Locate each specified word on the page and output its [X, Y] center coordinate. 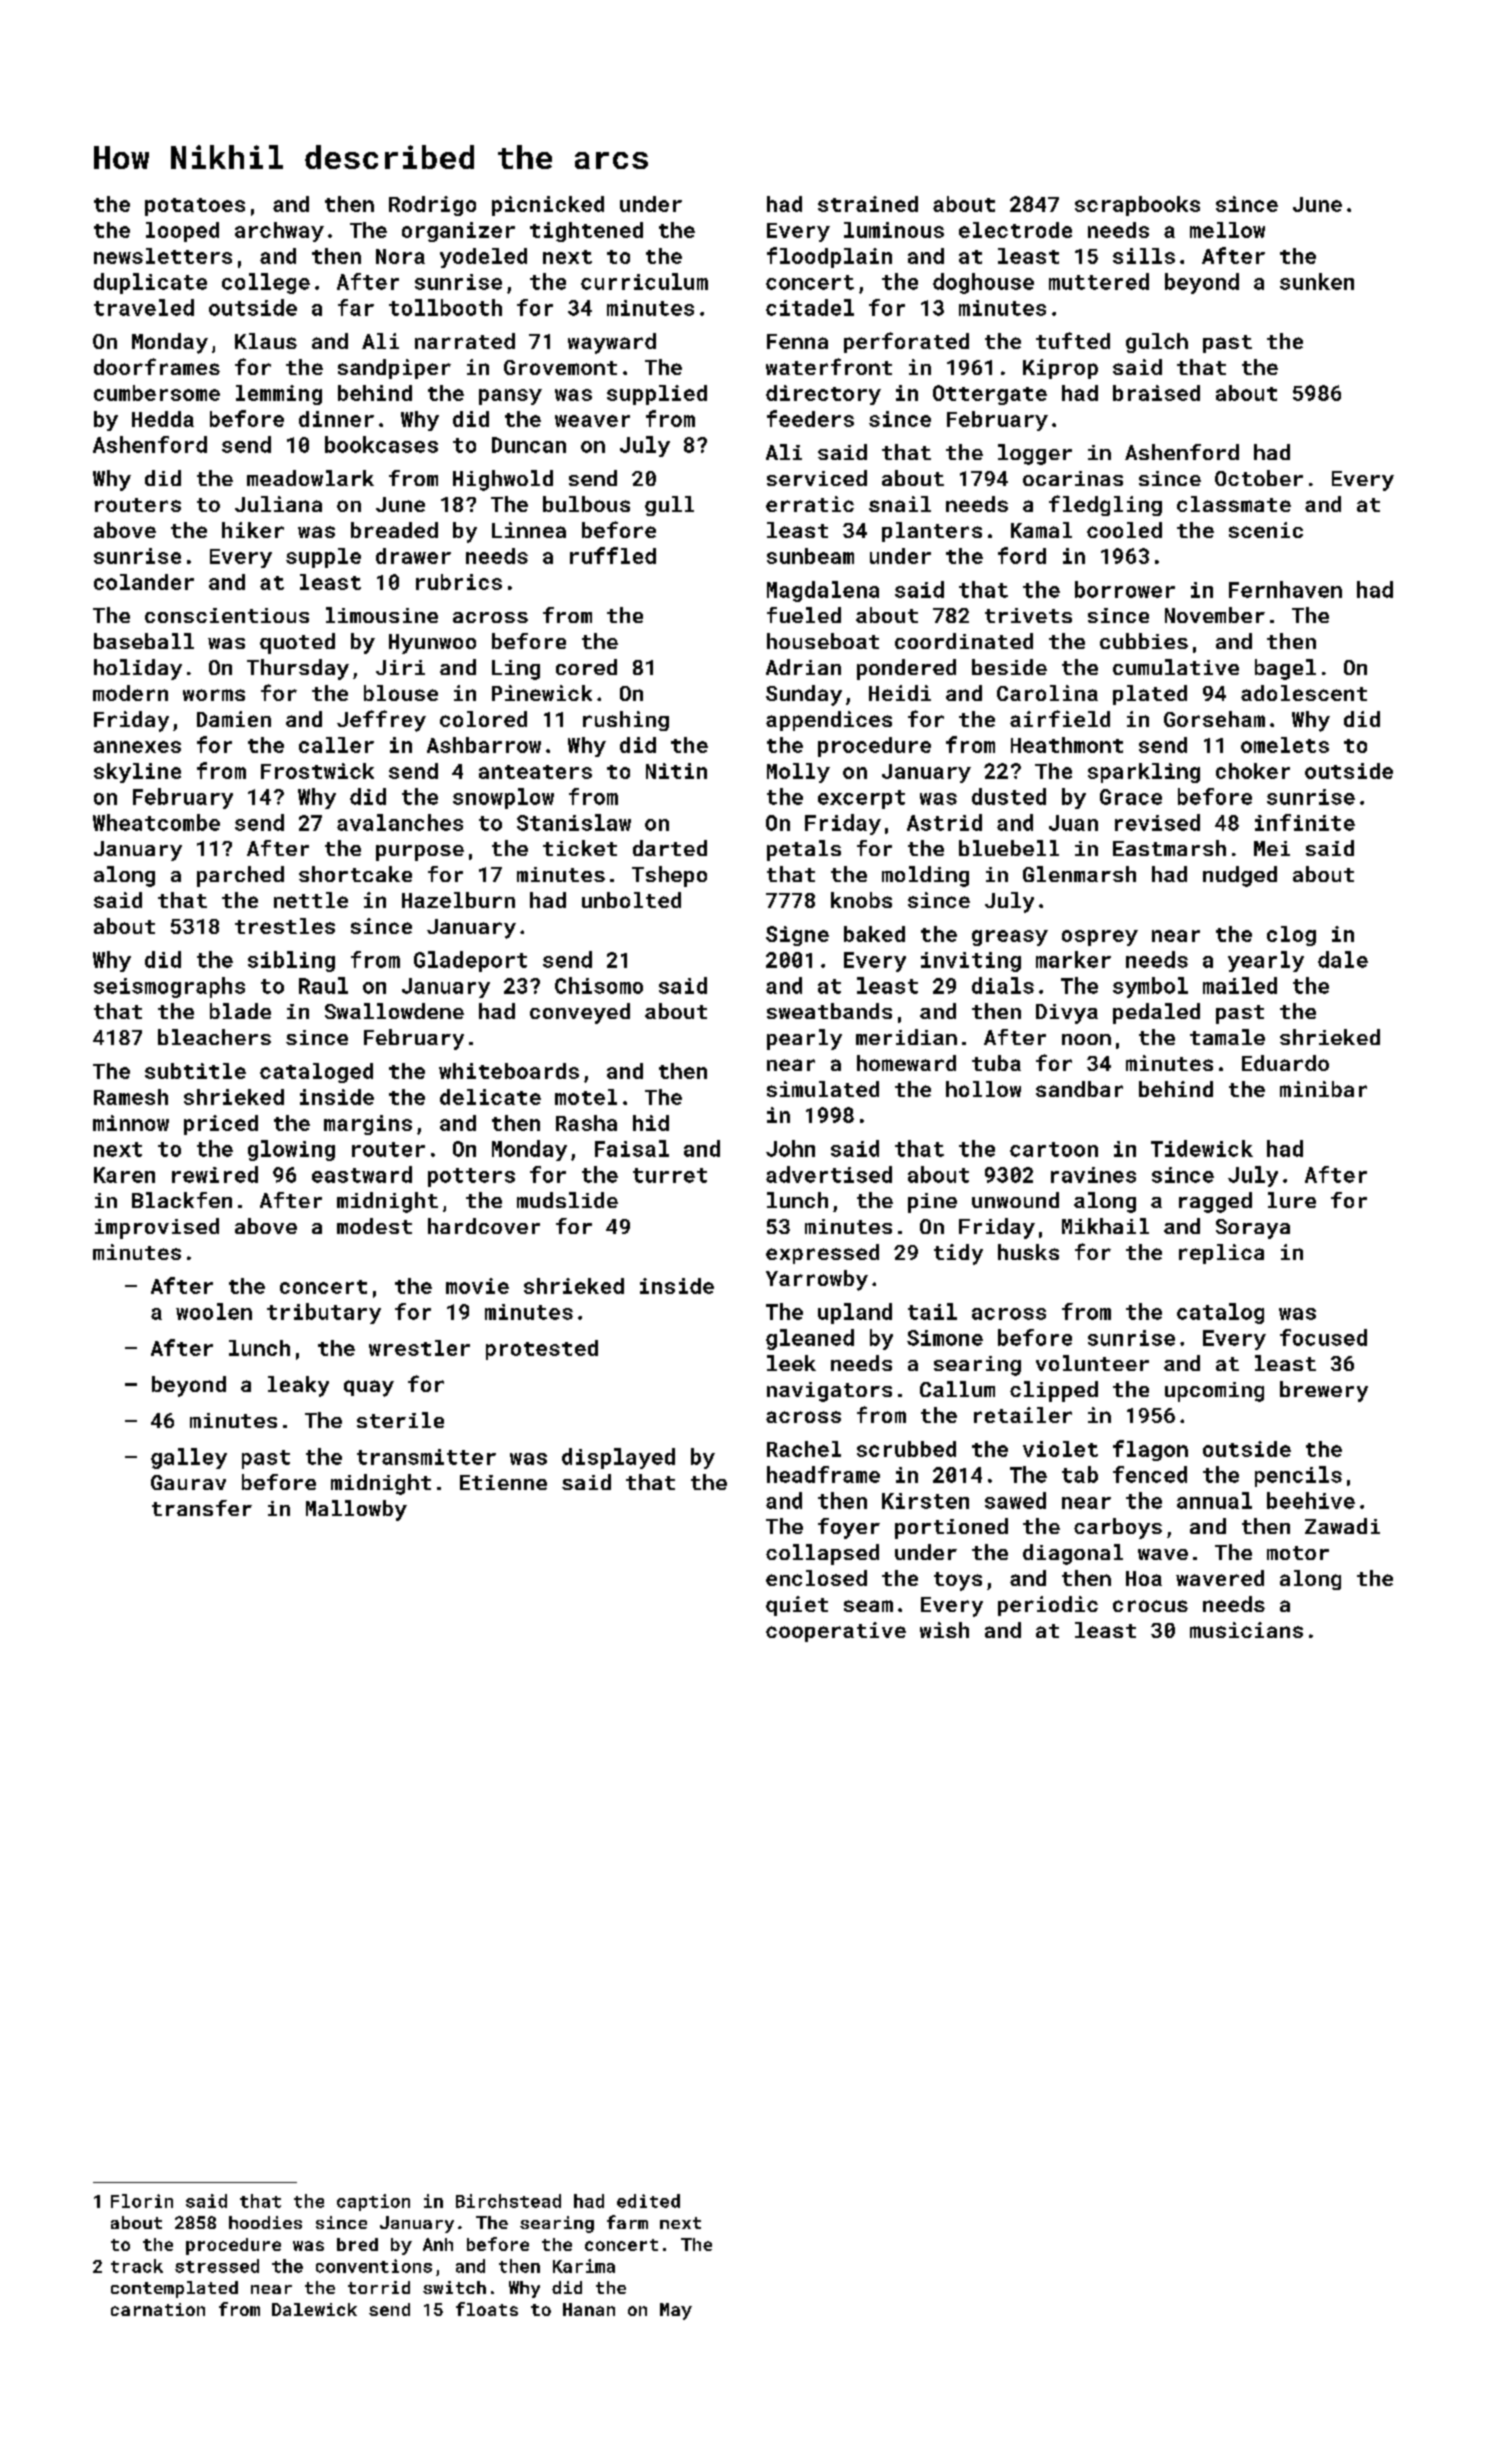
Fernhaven [1285, 589]
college [266, 283]
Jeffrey [381, 721]
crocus [1150, 1606]
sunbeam [810, 556]
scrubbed [906, 1449]
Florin [142, 2201]
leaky [298, 1386]
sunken [1317, 281]
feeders [810, 418]
